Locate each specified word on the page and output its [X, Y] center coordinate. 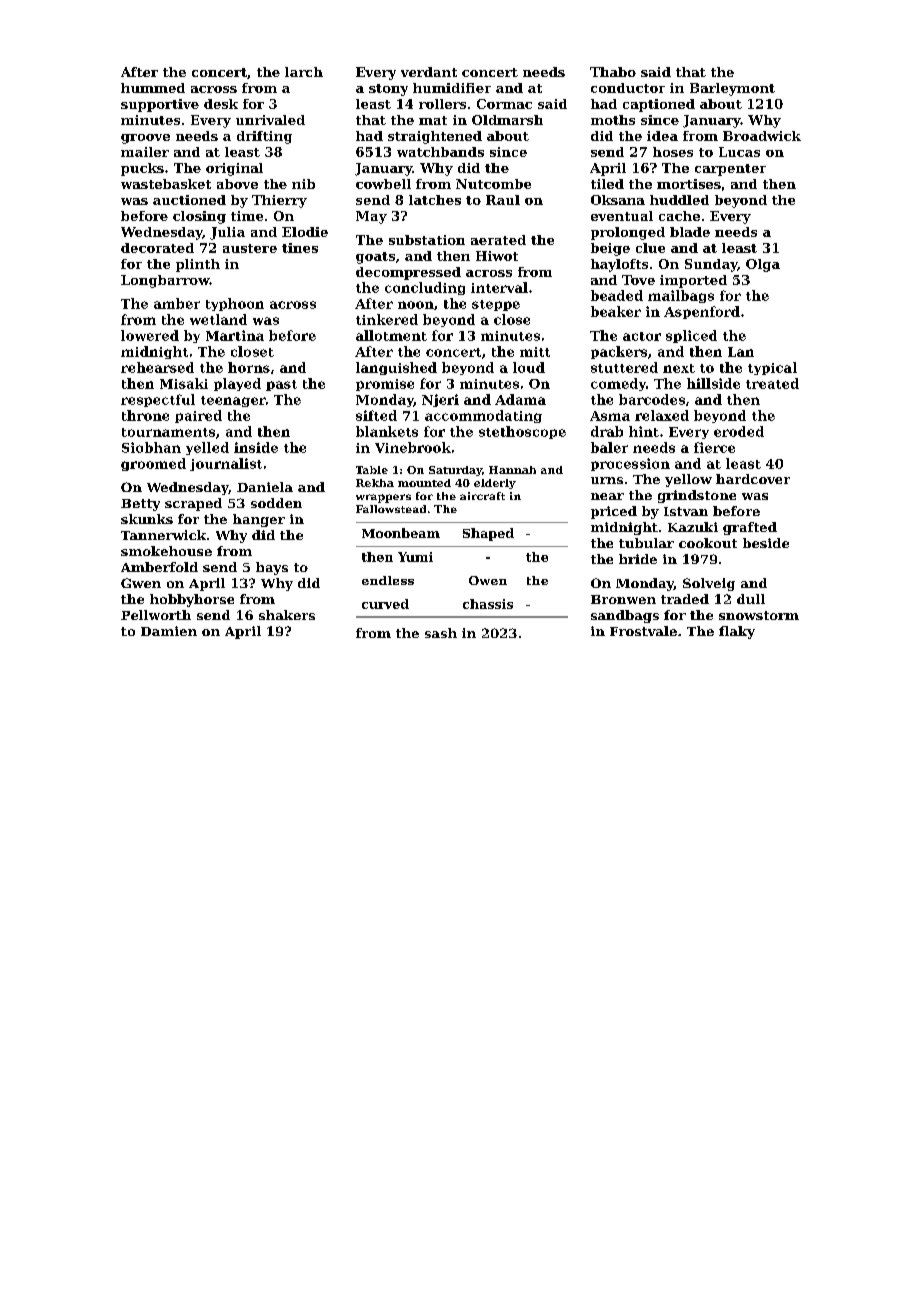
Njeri [440, 400]
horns [249, 367]
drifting [264, 137]
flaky [737, 632]
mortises [689, 184]
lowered [150, 335]
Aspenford [702, 312]
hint [644, 431]
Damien [169, 631]
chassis [488, 604]
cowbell [383, 184]
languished [396, 368]
